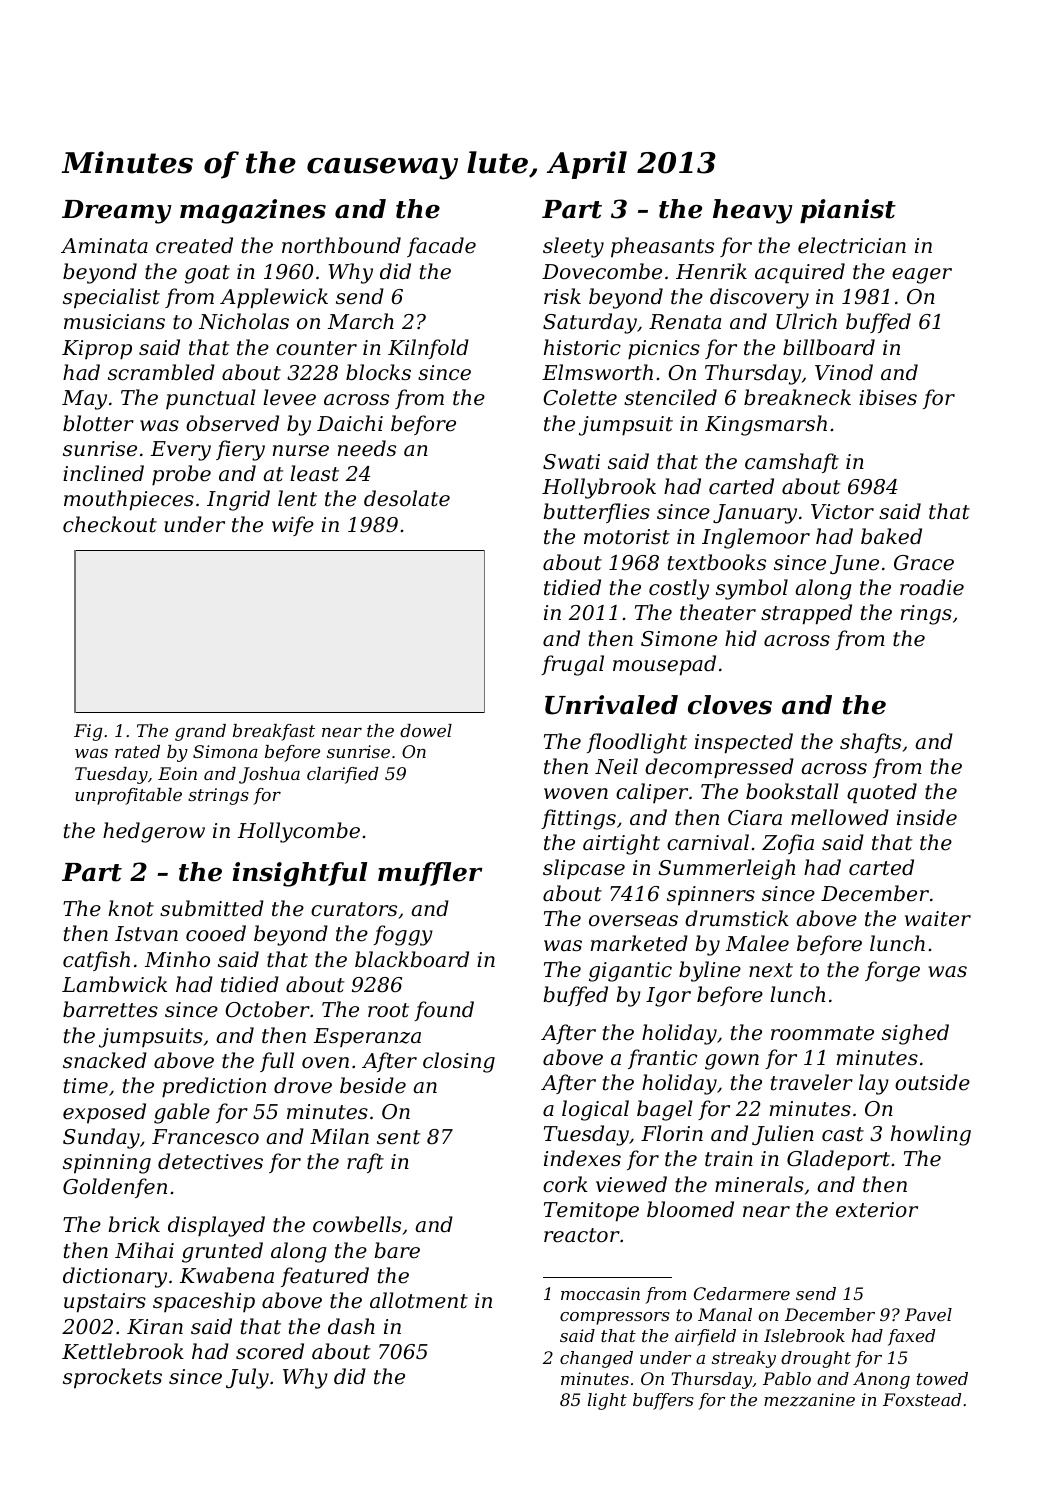  I want to click on submitted, so click(212, 908).
